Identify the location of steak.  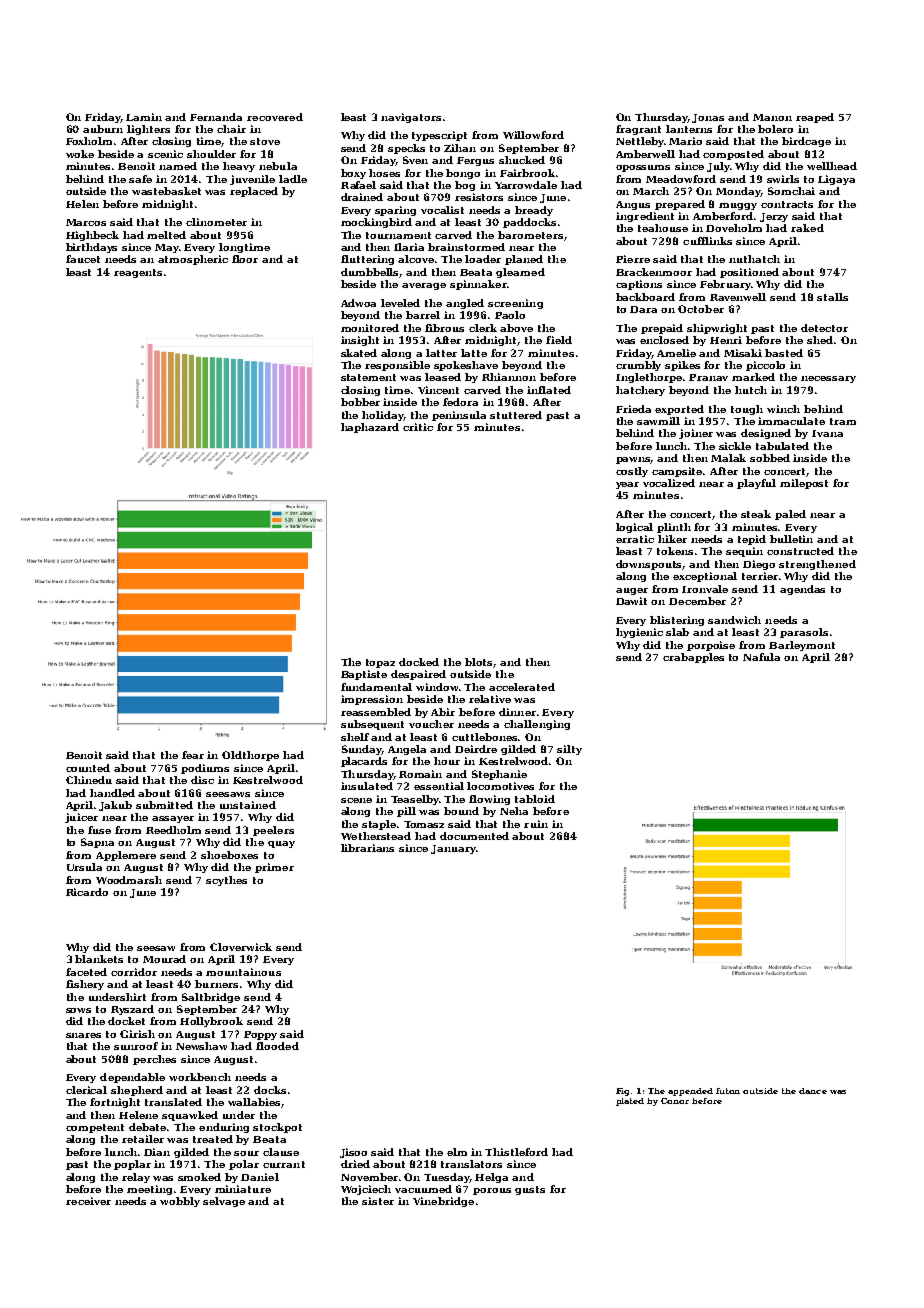
(756, 514).
